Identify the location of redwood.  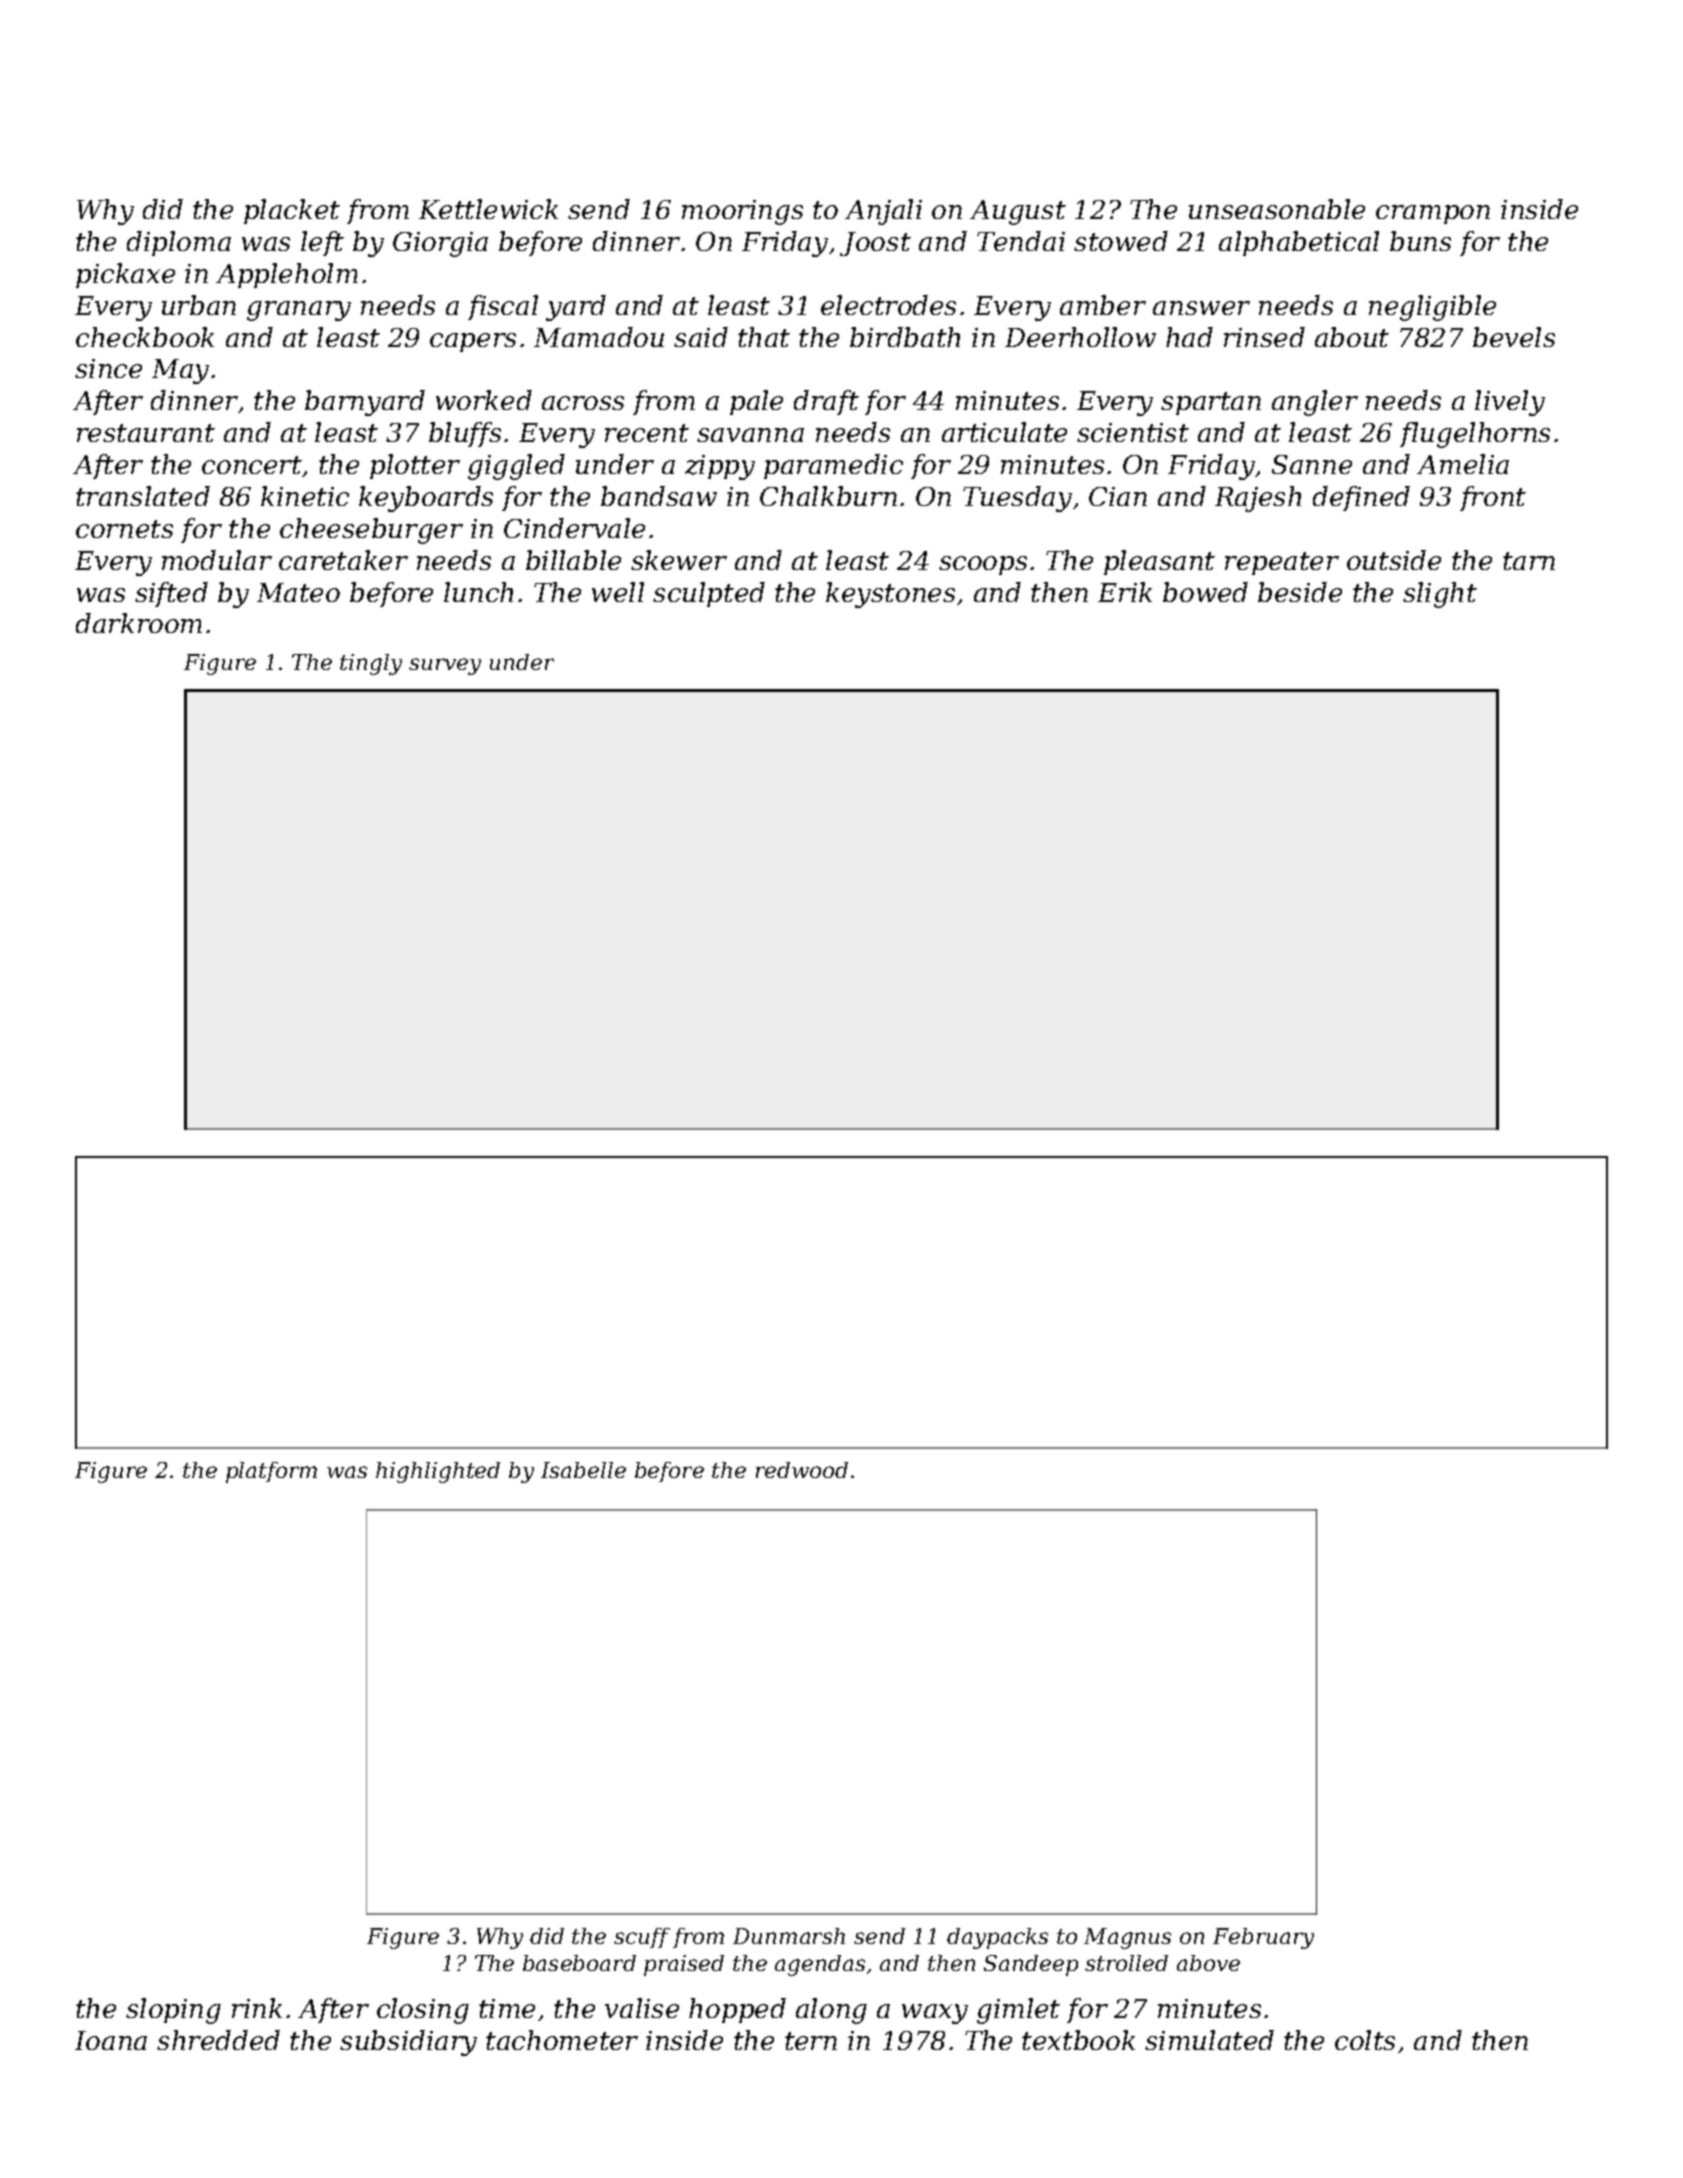
(802, 1470).
